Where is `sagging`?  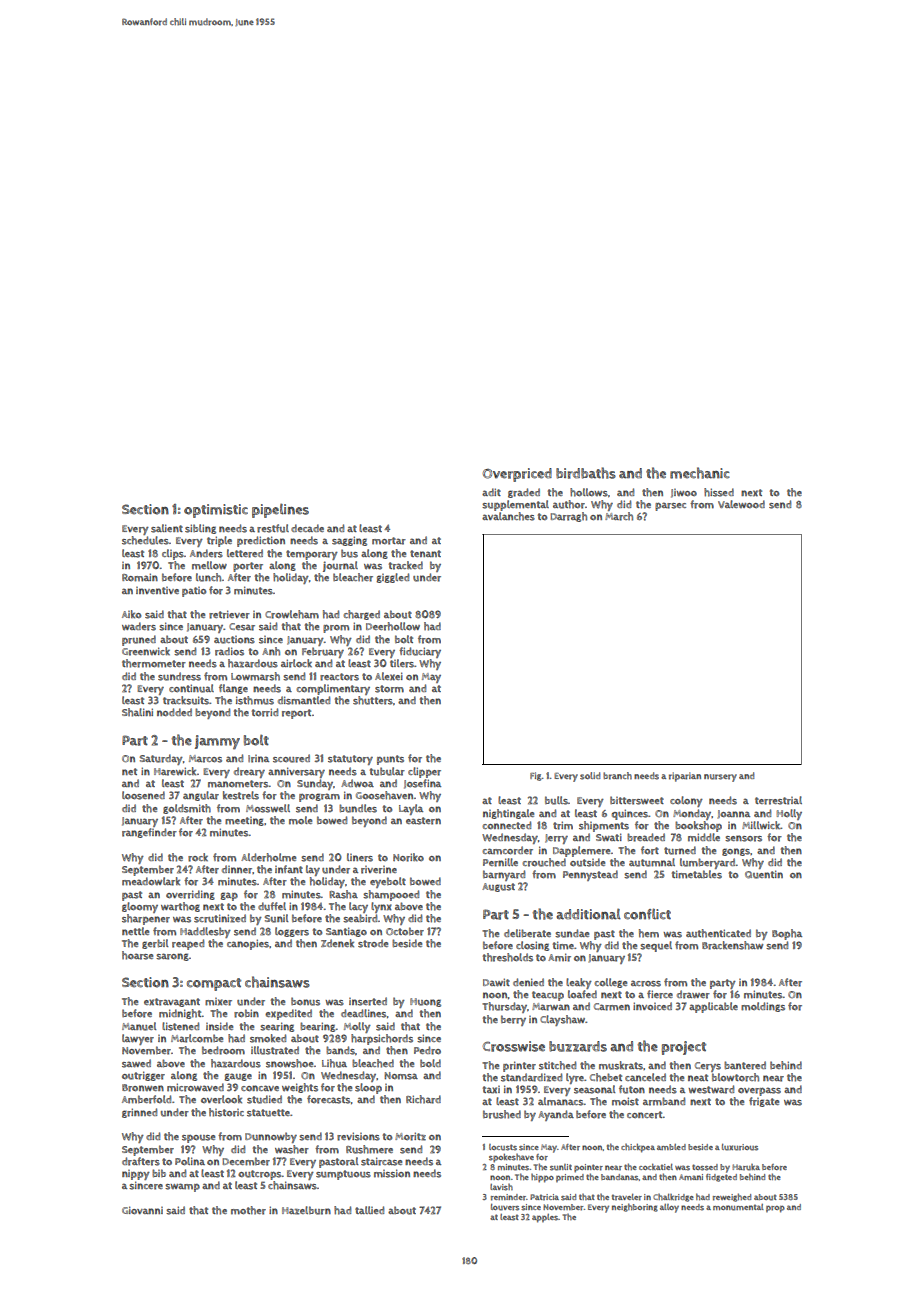
sagging is located at coordinates (349, 541).
